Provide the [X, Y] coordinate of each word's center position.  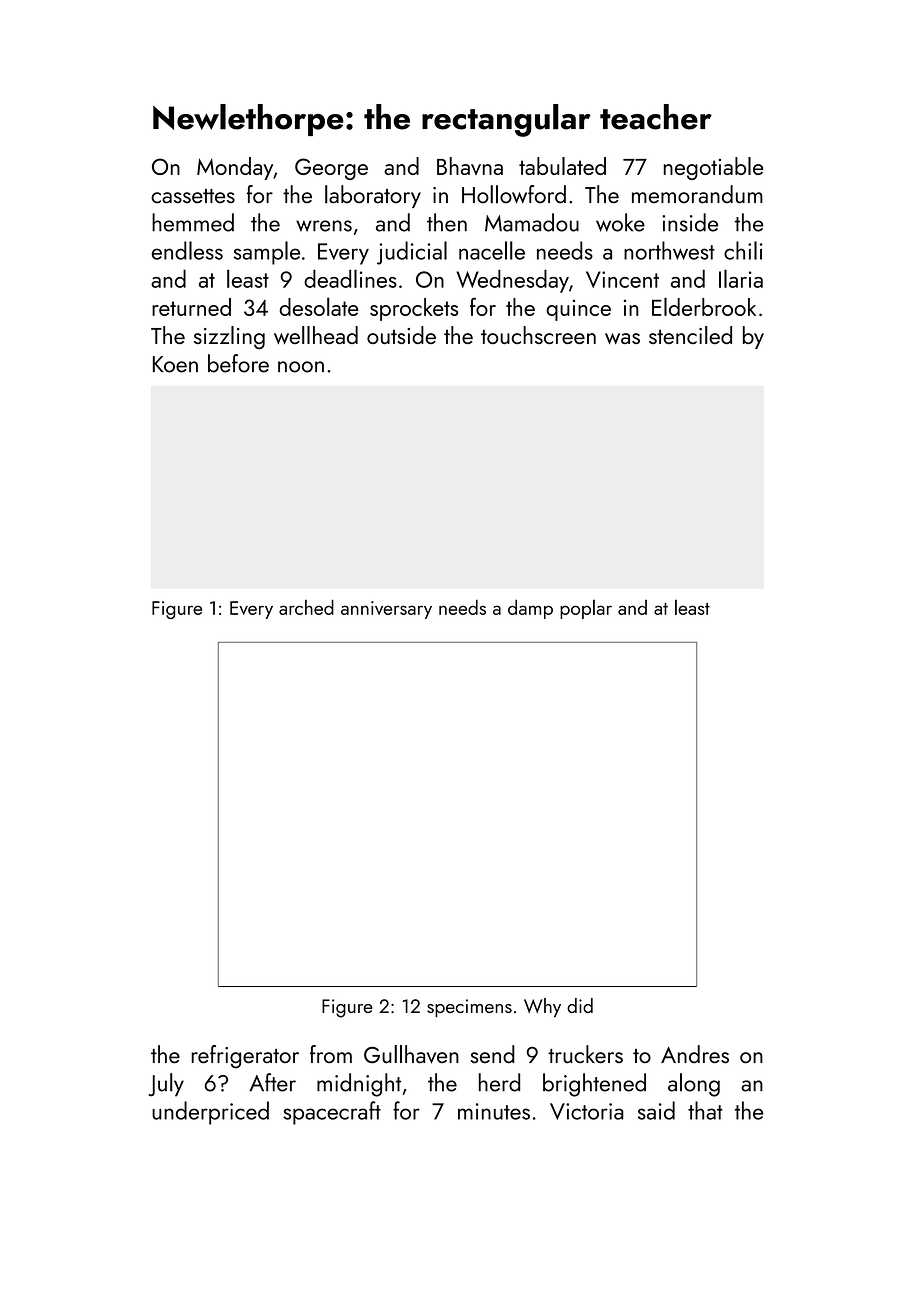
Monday [235, 168]
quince [578, 310]
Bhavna [470, 166]
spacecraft [332, 1113]
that [705, 1110]
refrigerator [245, 1057]
